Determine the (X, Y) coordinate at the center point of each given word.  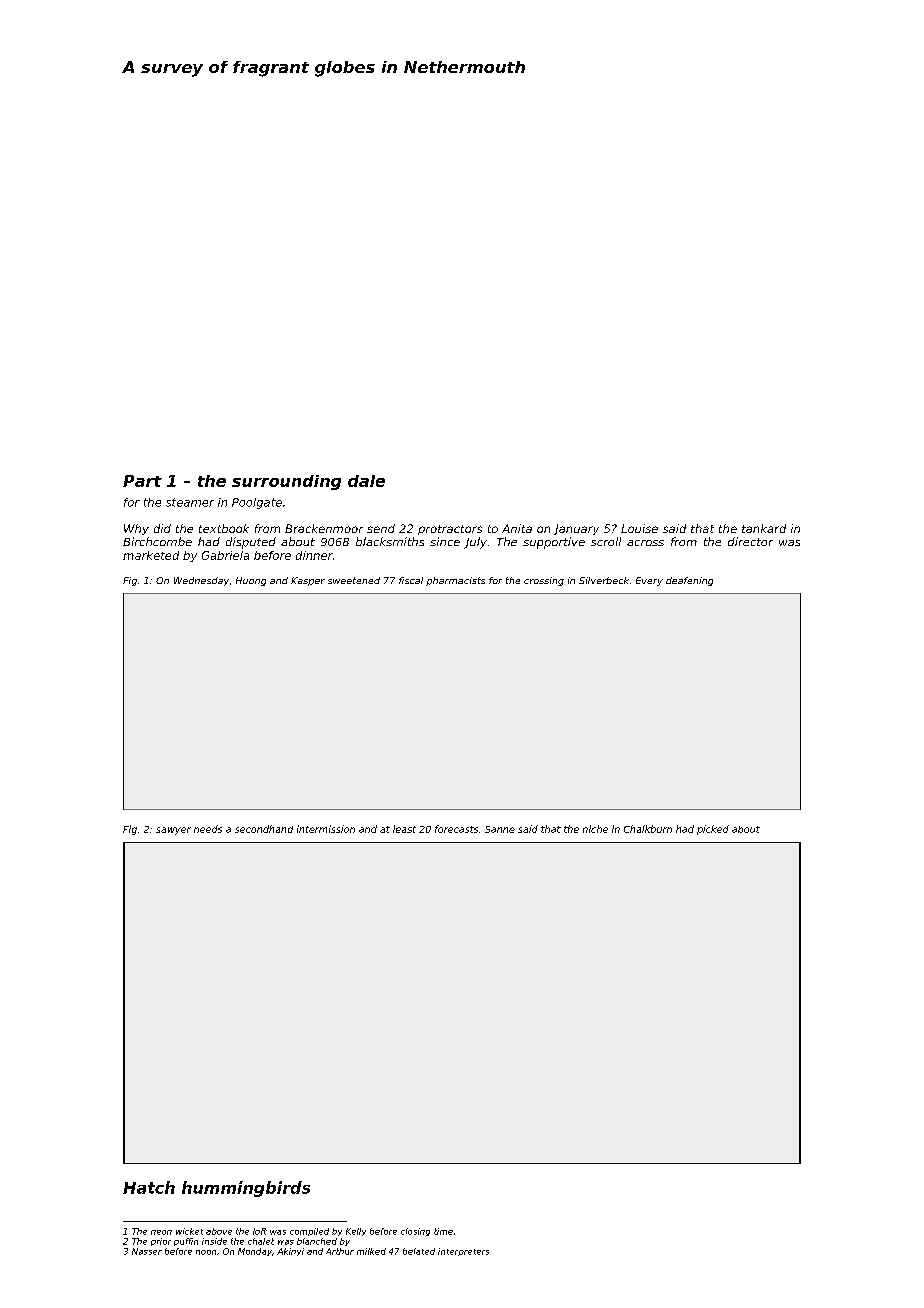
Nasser (147, 1251)
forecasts (456, 829)
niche (595, 829)
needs (208, 829)
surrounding (286, 482)
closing (415, 1232)
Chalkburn (648, 829)
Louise (639, 528)
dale (366, 481)
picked (713, 830)
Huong (251, 581)
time (443, 1231)
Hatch (149, 1187)
